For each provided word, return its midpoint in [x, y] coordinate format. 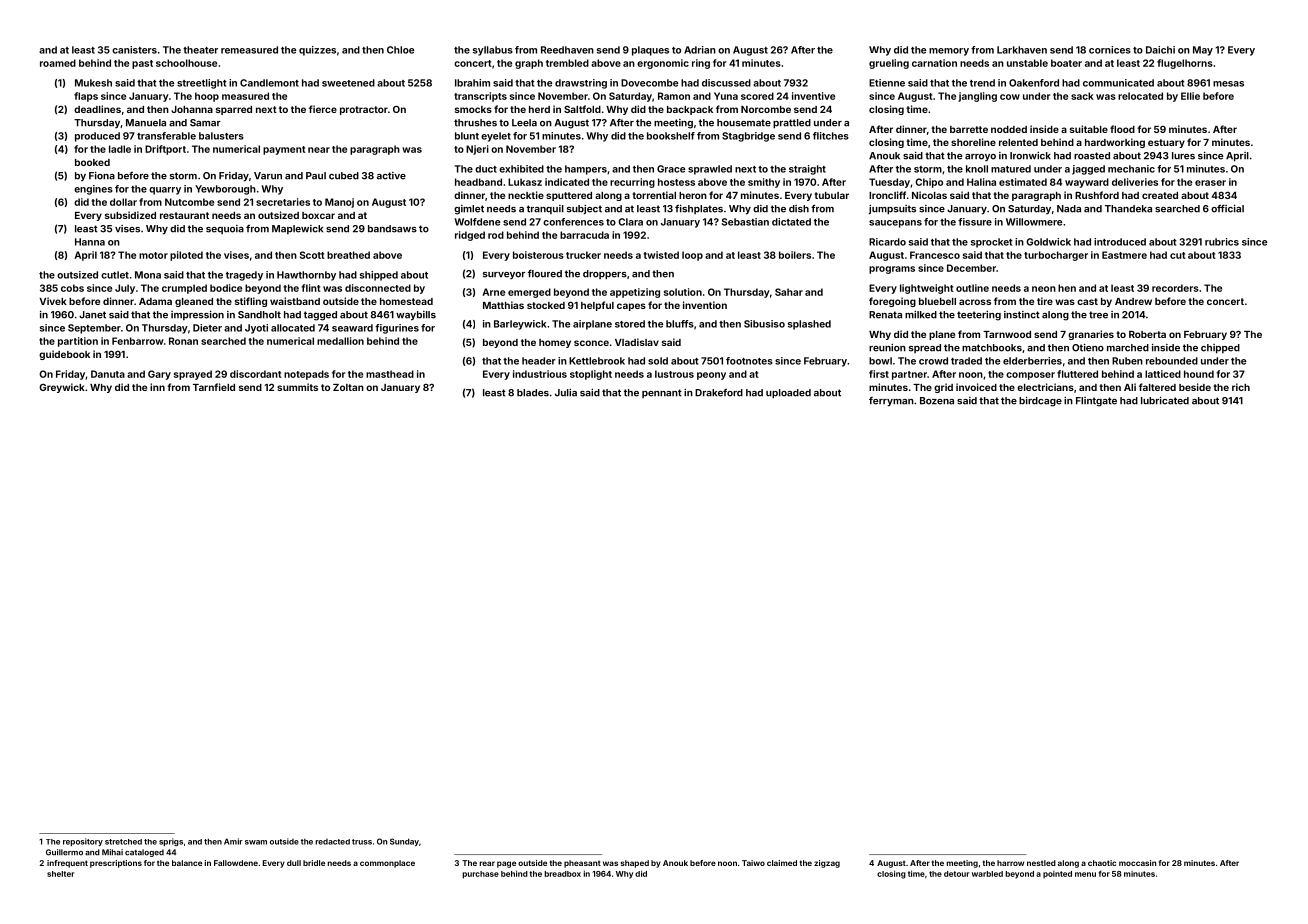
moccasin [1137, 863]
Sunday [404, 842]
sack [1082, 96]
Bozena [937, 401]
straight [807, 170]
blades [533, 393]
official [1227, 208]
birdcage [1040, 401]
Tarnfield [214, 387]
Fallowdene [236, 863]
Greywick [62, 388]
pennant [662, 393]
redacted [332, 842]
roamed [58, 63]
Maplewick [297, 229]
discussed [726, 83]
